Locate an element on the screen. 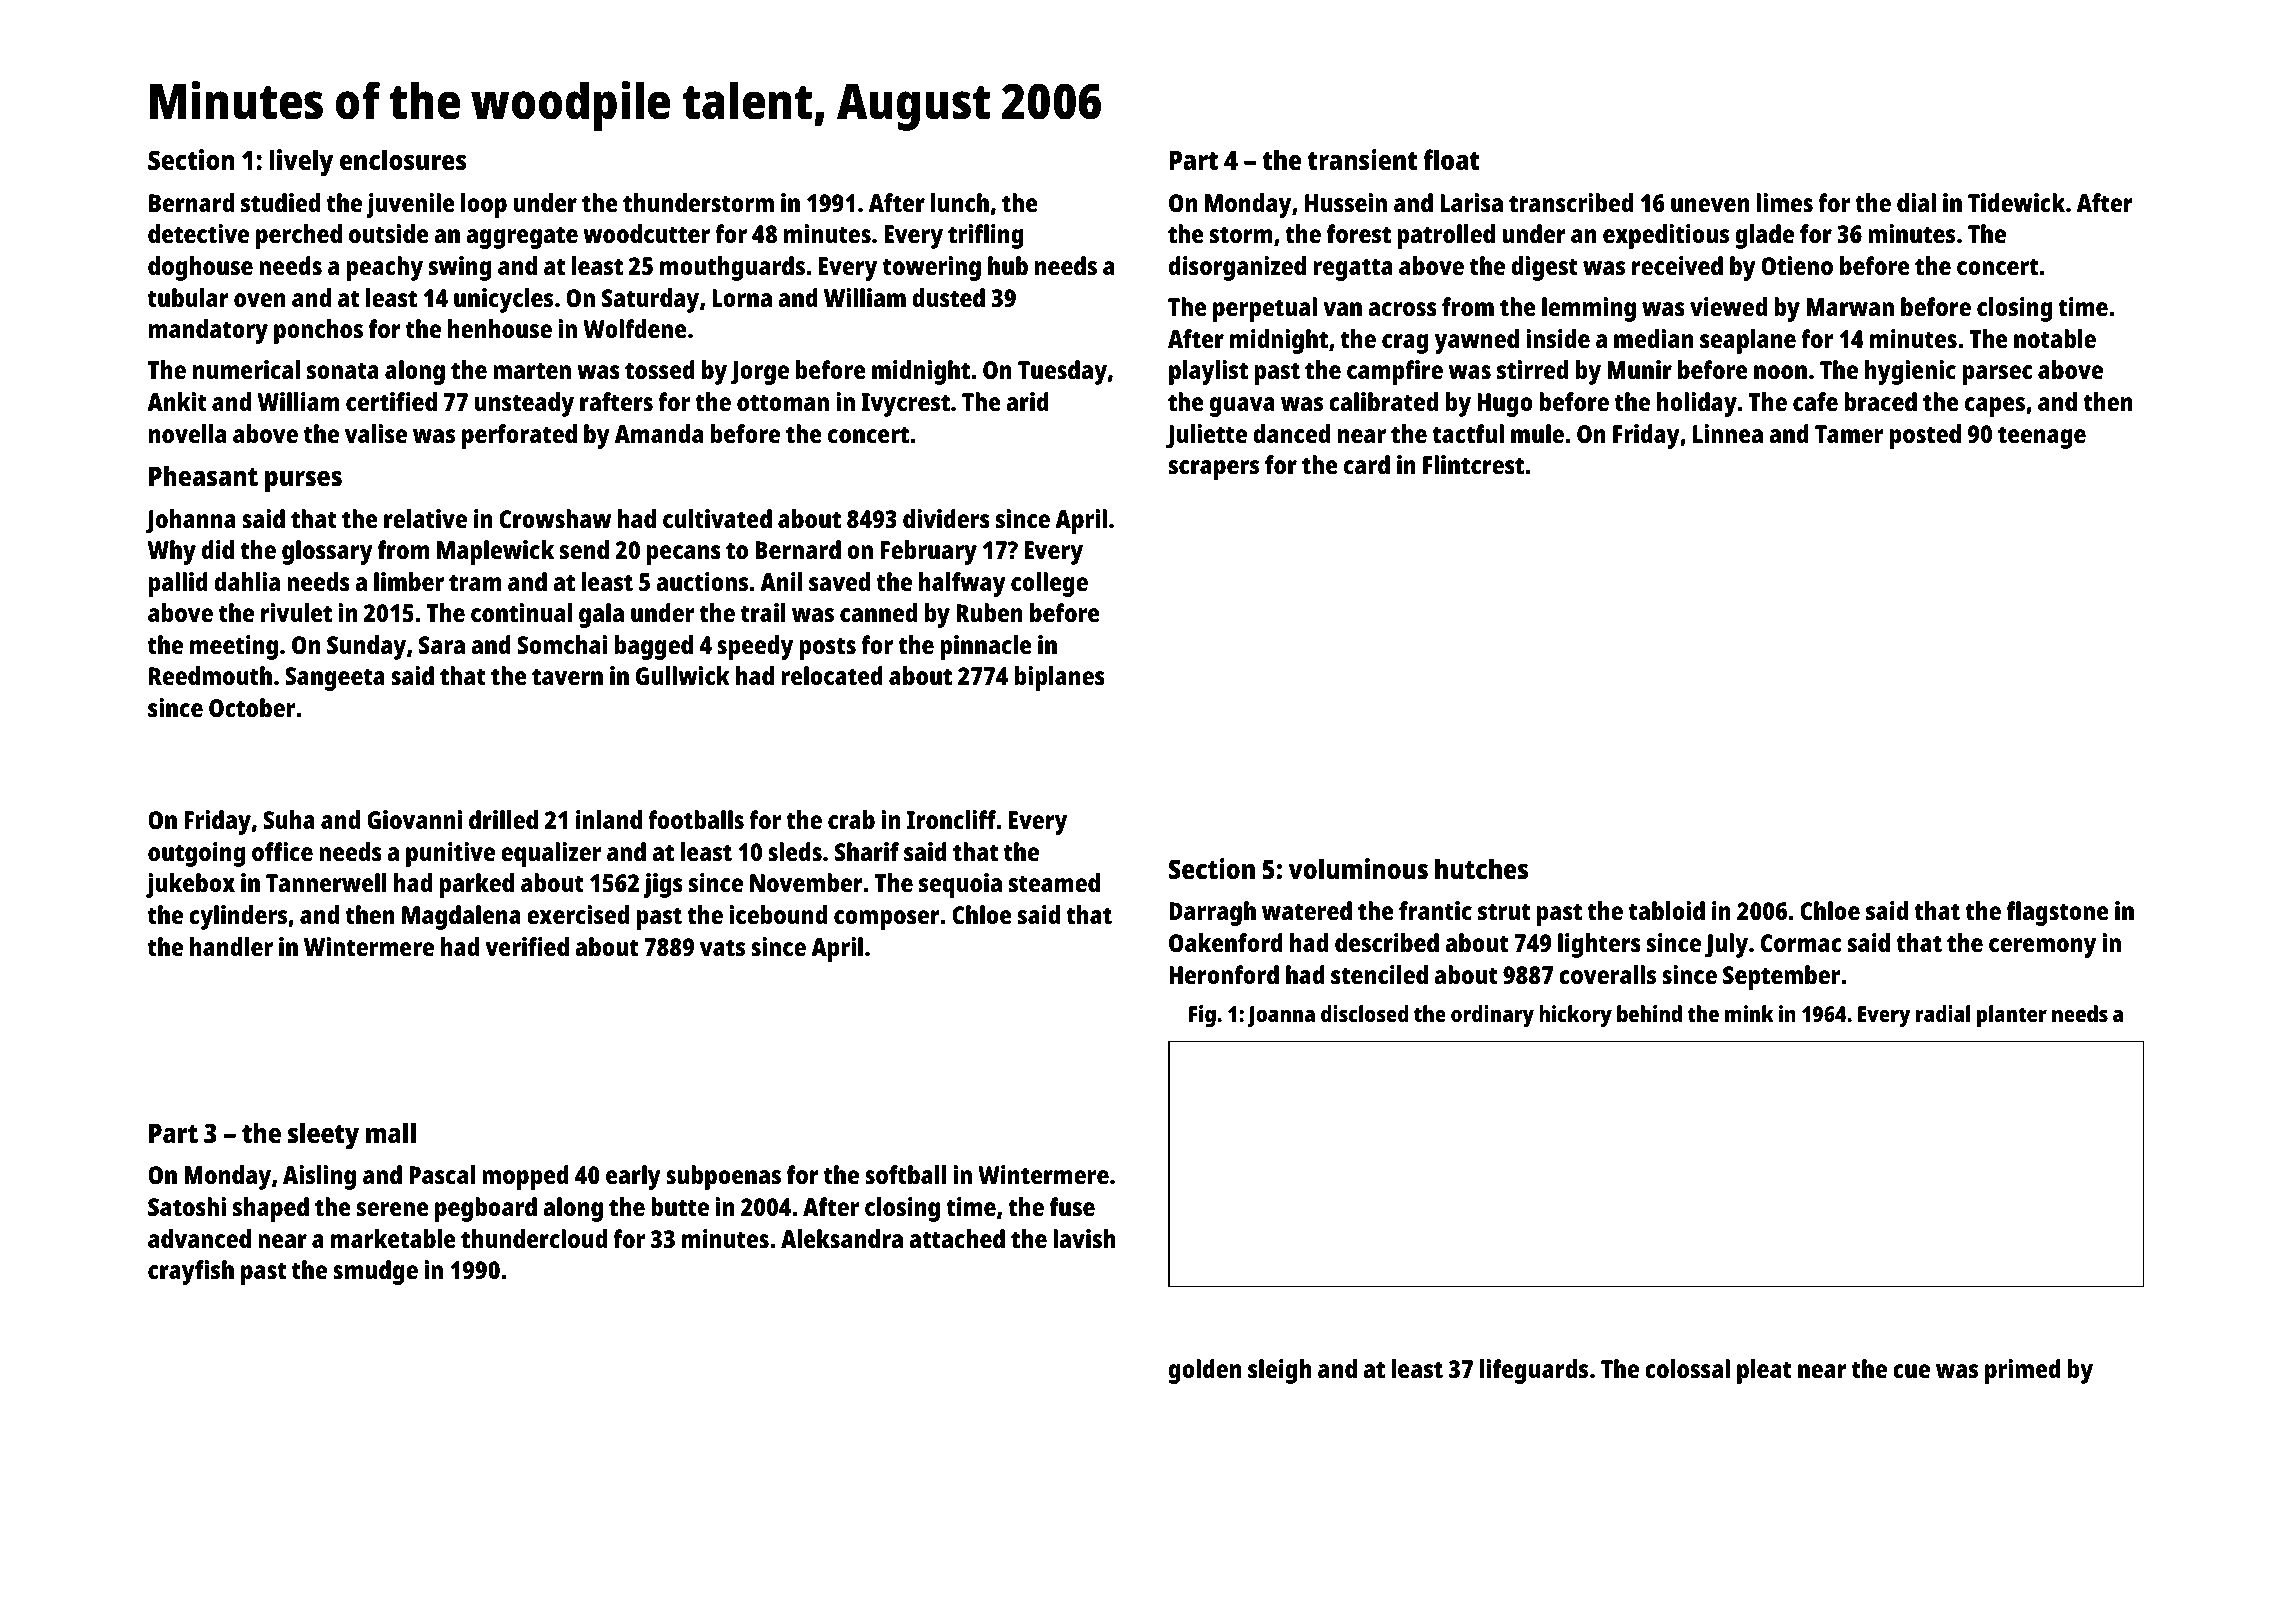 Image resolution: width=2292 pixels, height=1620 pixels. fuse is located at coordinates (1072, 1206).
